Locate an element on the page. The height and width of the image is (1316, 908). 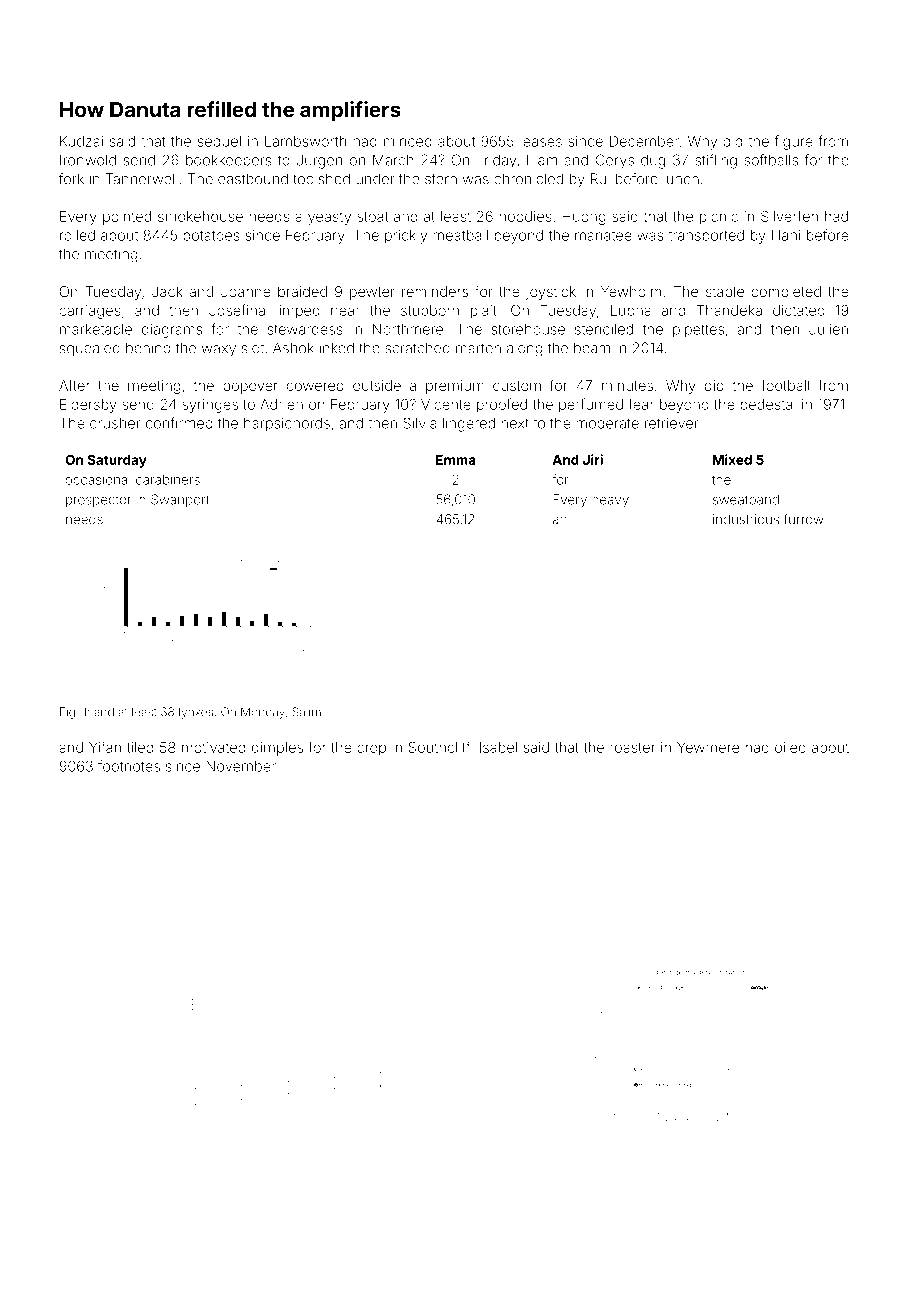
furrow is located at coordinates (803, 519).
